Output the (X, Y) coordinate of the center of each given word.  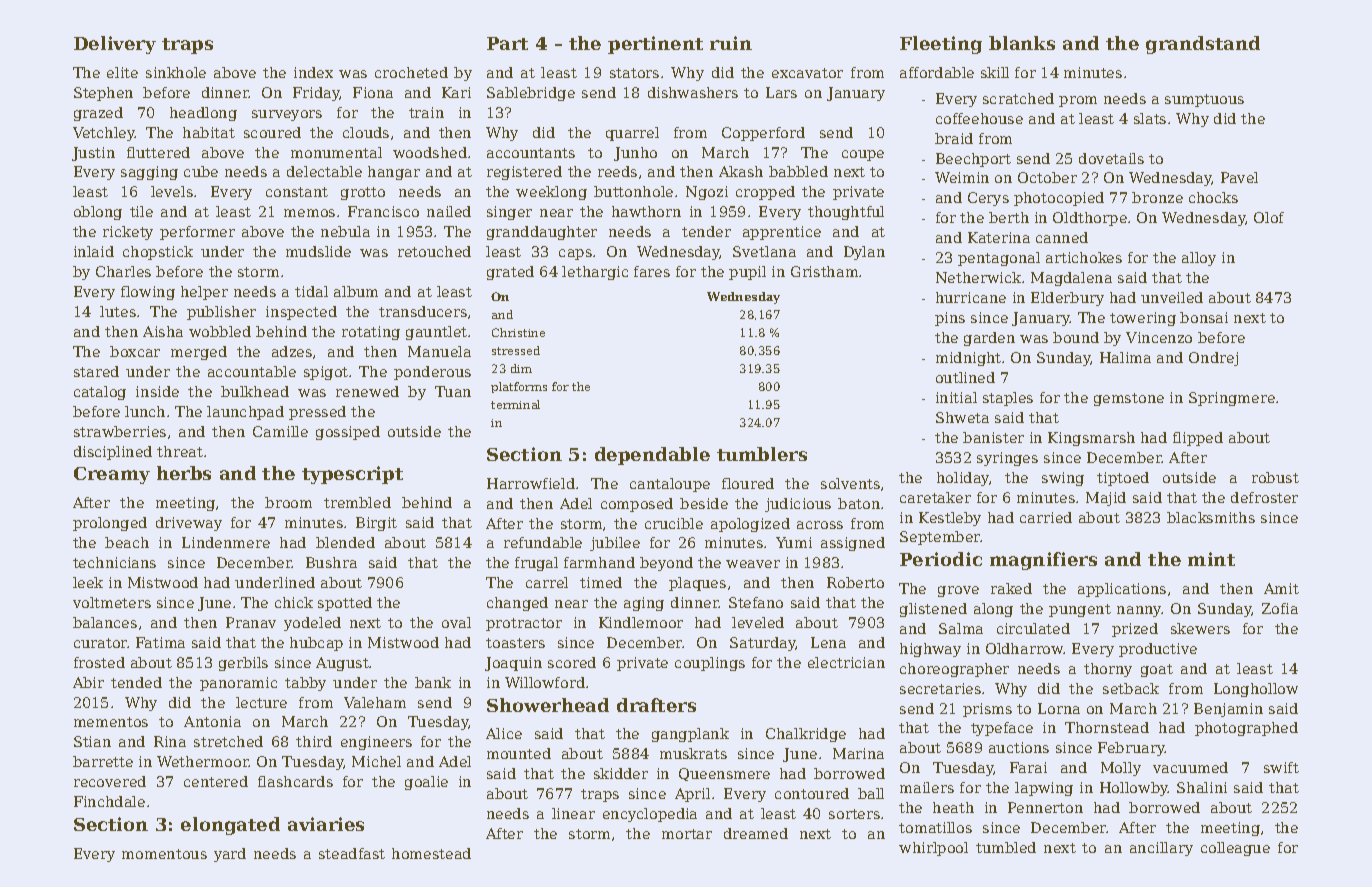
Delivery (115, 45)
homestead (431, 853)
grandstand (1203, 45)
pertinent (655, 45)
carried (1046, 517)
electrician (846, 662)
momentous (164, 854)
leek (88, 582)
